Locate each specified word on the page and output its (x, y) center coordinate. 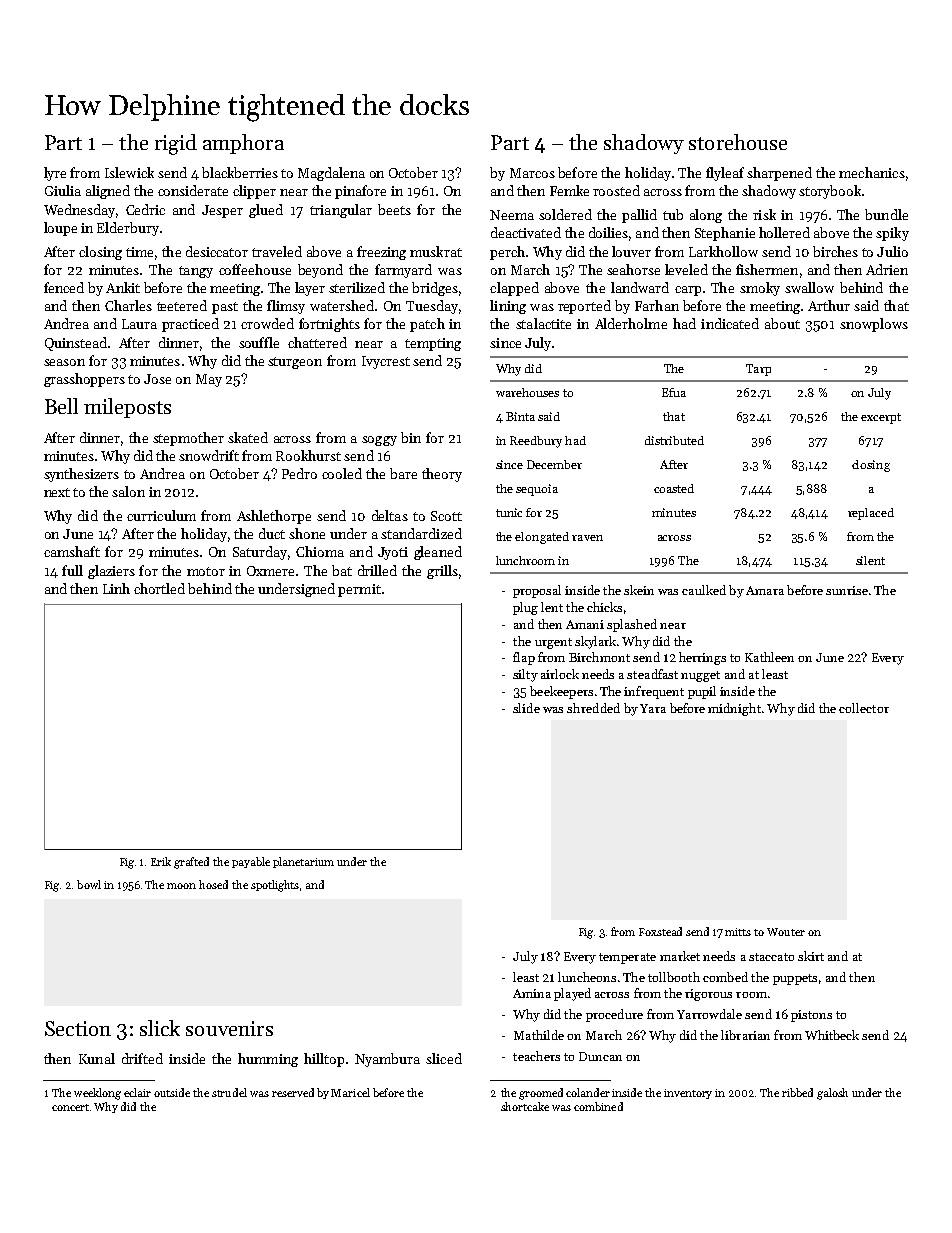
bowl (89, 884)
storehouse (738, 142)
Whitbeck (832, 1035)
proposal (537, 591)
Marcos (532, 173)
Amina (532, 993)
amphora (243, 144)
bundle (886, 214)
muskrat (436, 251)
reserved (293, 1092)
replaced (871, 514)
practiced (190, 325)
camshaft (72, 551)
